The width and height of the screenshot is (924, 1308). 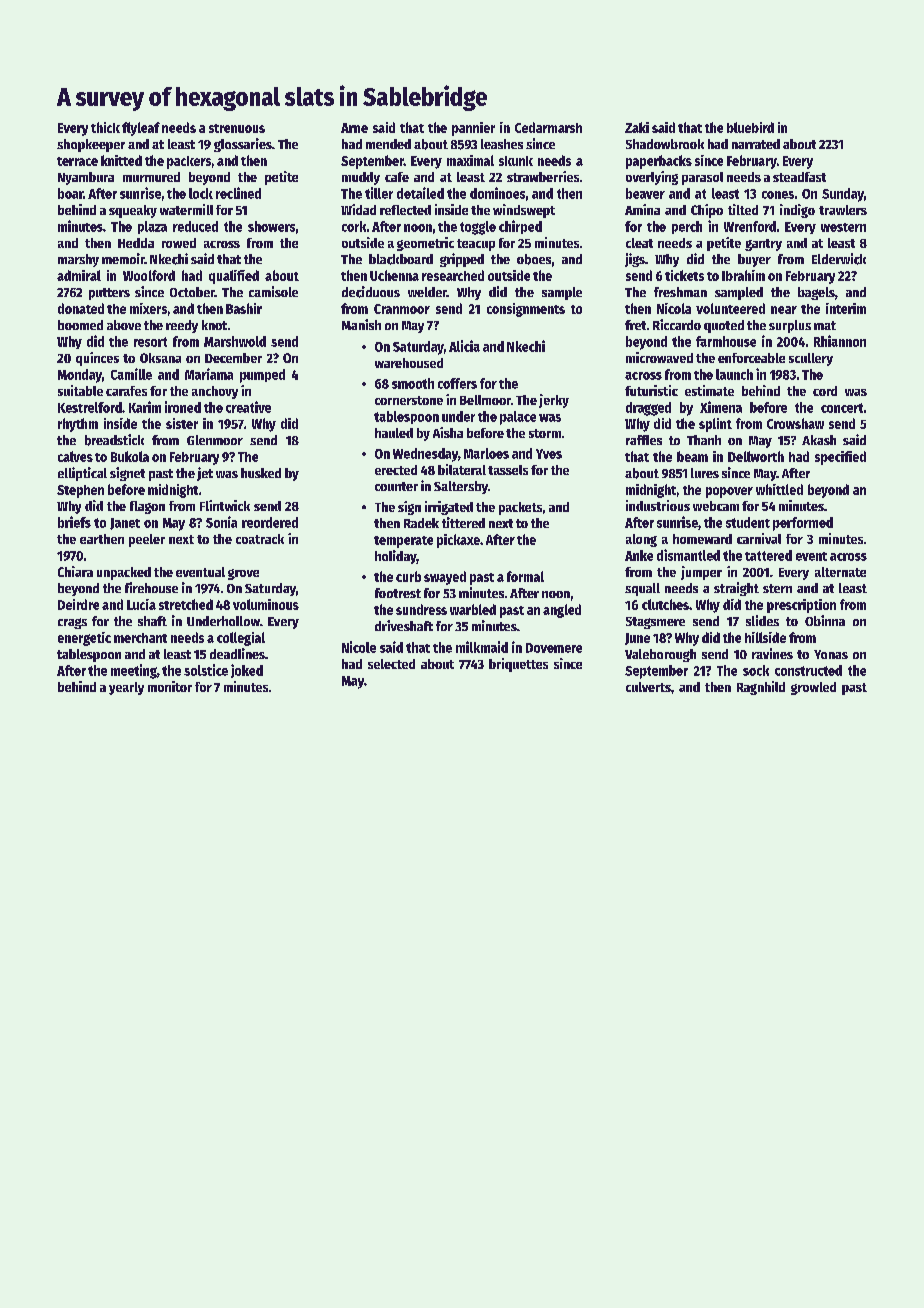 What do you see at coordinates (80, 325) in the screenshot?
I see `boomed` at bounding box center [80, 325].
